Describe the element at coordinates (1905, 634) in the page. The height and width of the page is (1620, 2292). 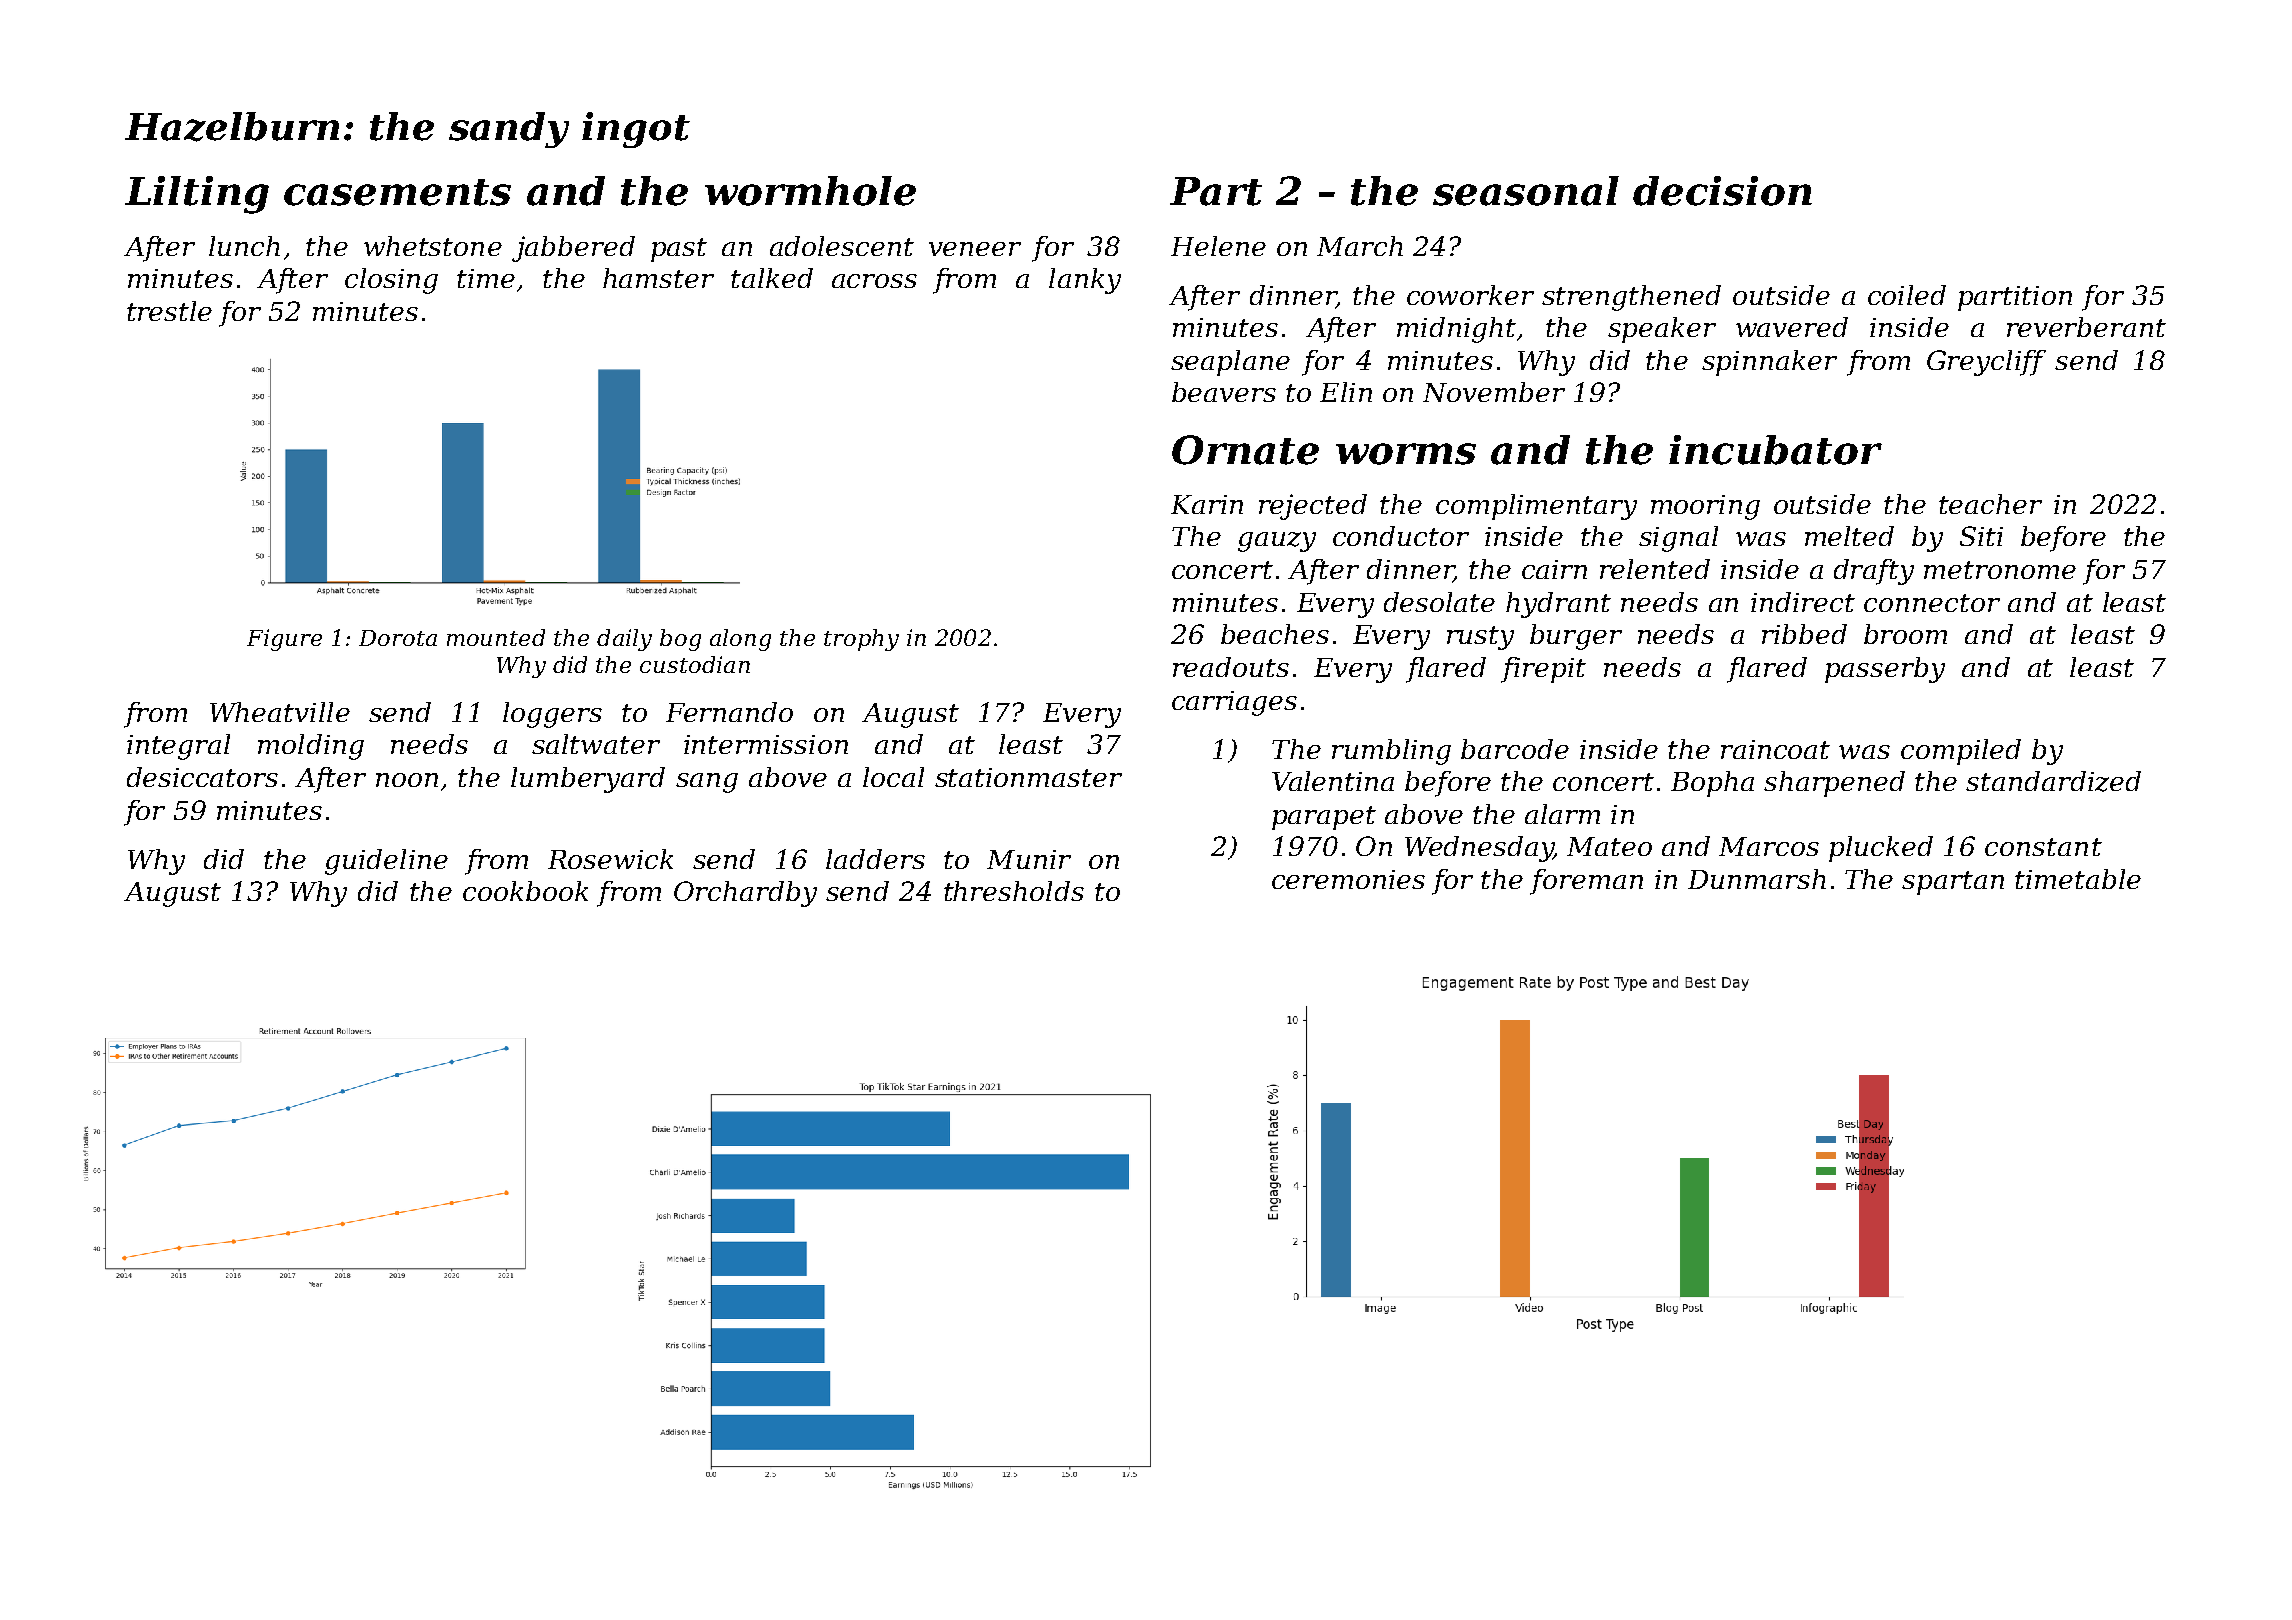
I see `broom` at that location.
